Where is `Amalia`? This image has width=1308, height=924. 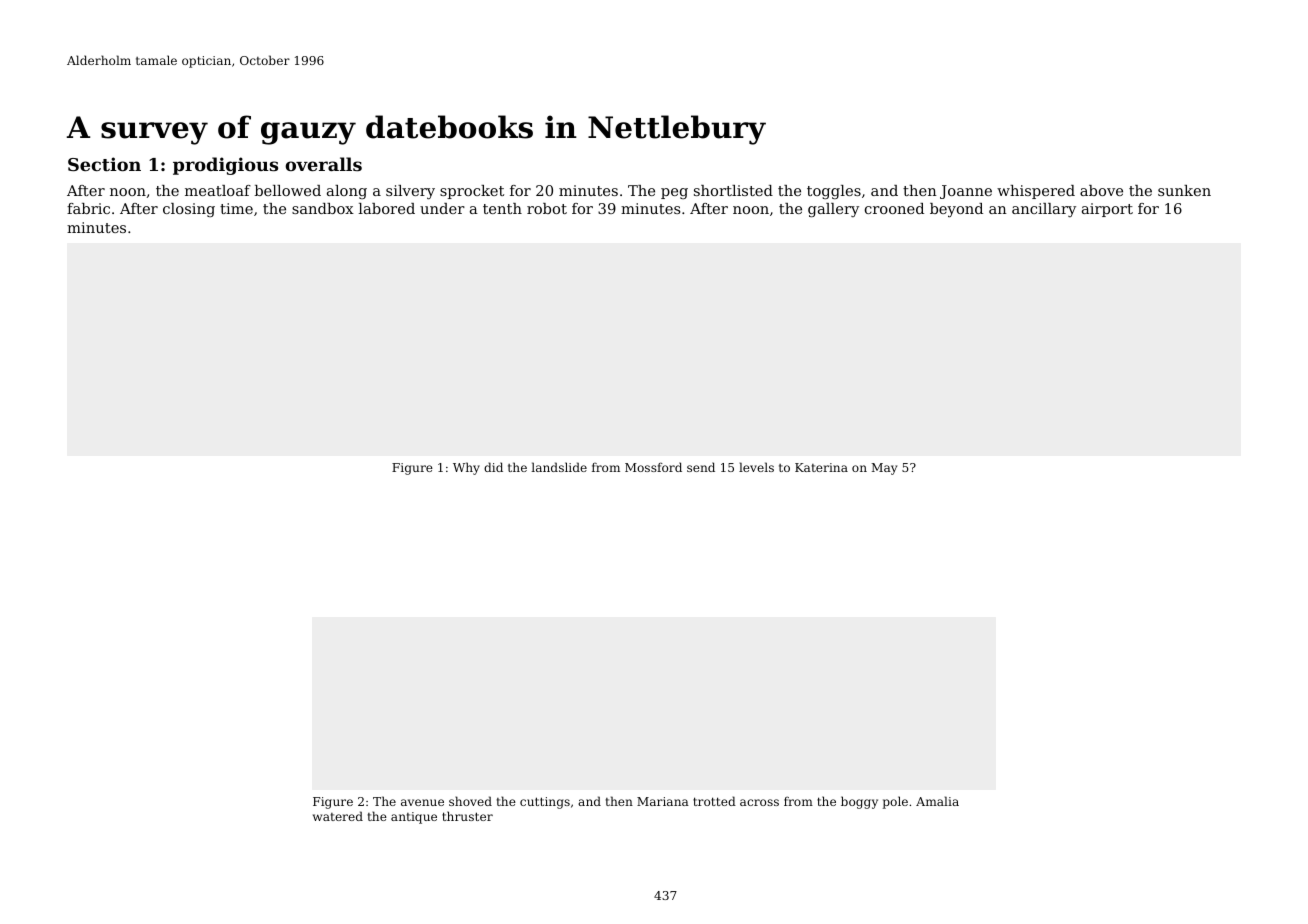
Amalia is located at coordinates (937, 801).
